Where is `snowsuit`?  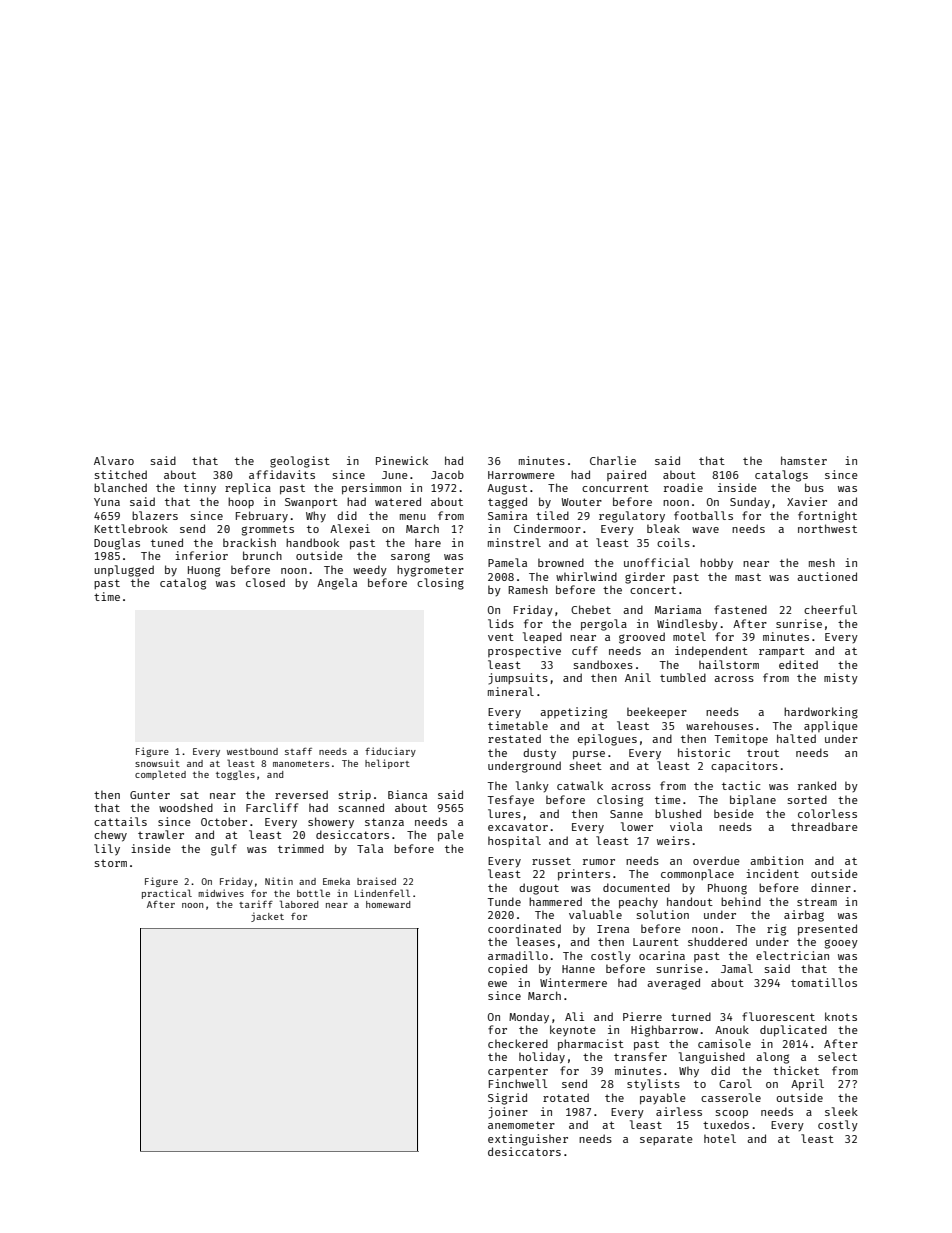
snowsuit is located at coordinates (157, 763).
